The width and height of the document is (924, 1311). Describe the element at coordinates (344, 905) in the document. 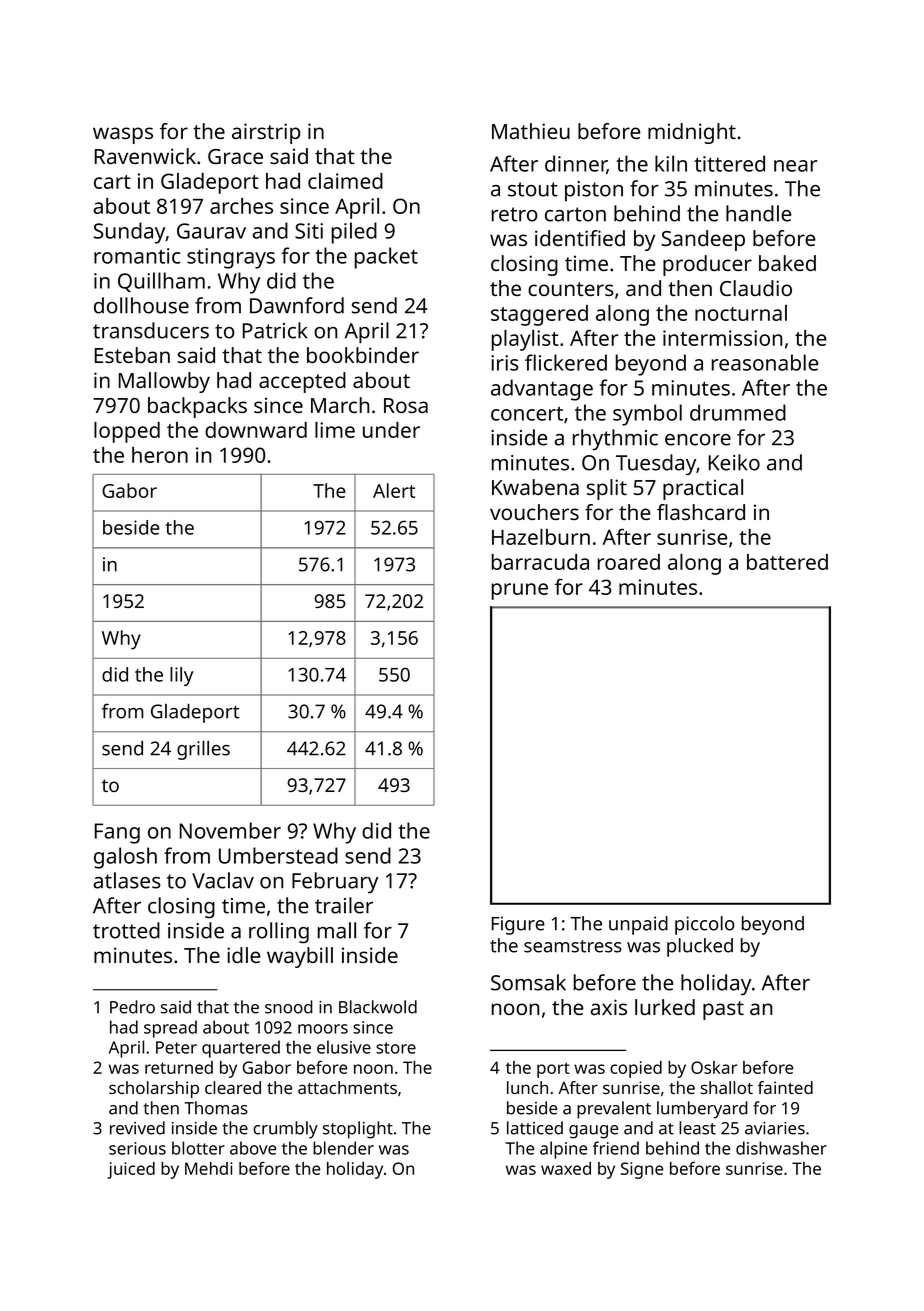

I see `trailer` at that location.
